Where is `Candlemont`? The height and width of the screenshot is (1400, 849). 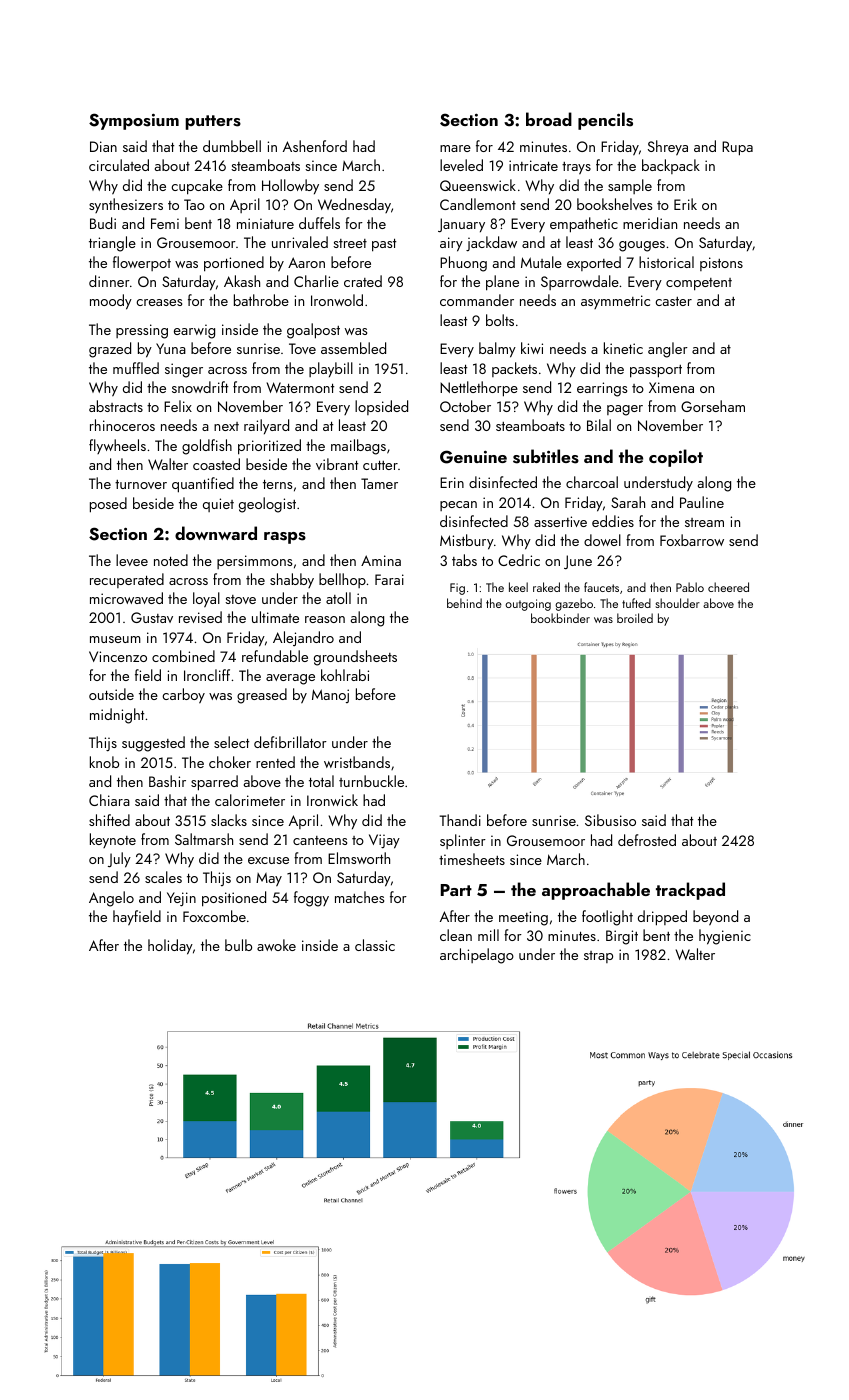 Candlemont is located at coordinates (478, 204).
